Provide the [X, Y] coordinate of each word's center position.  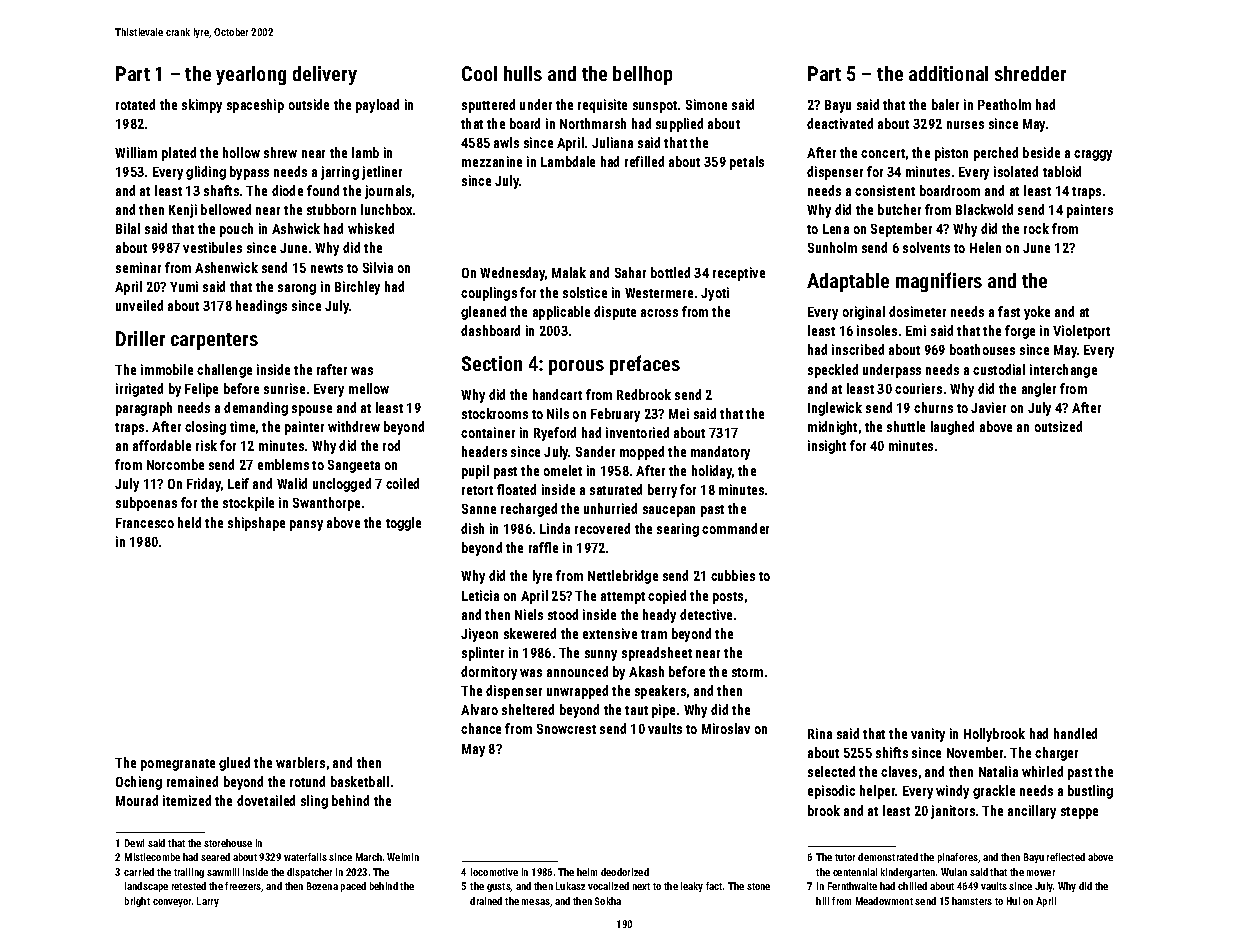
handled [1075, 733]
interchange [1063, 371]
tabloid [1062, 171]
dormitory [489, 673]
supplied [679, 125]
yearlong [251, 75]
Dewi [134, 843]
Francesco [145, 523]
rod [391, 445]
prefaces [645, 365]
